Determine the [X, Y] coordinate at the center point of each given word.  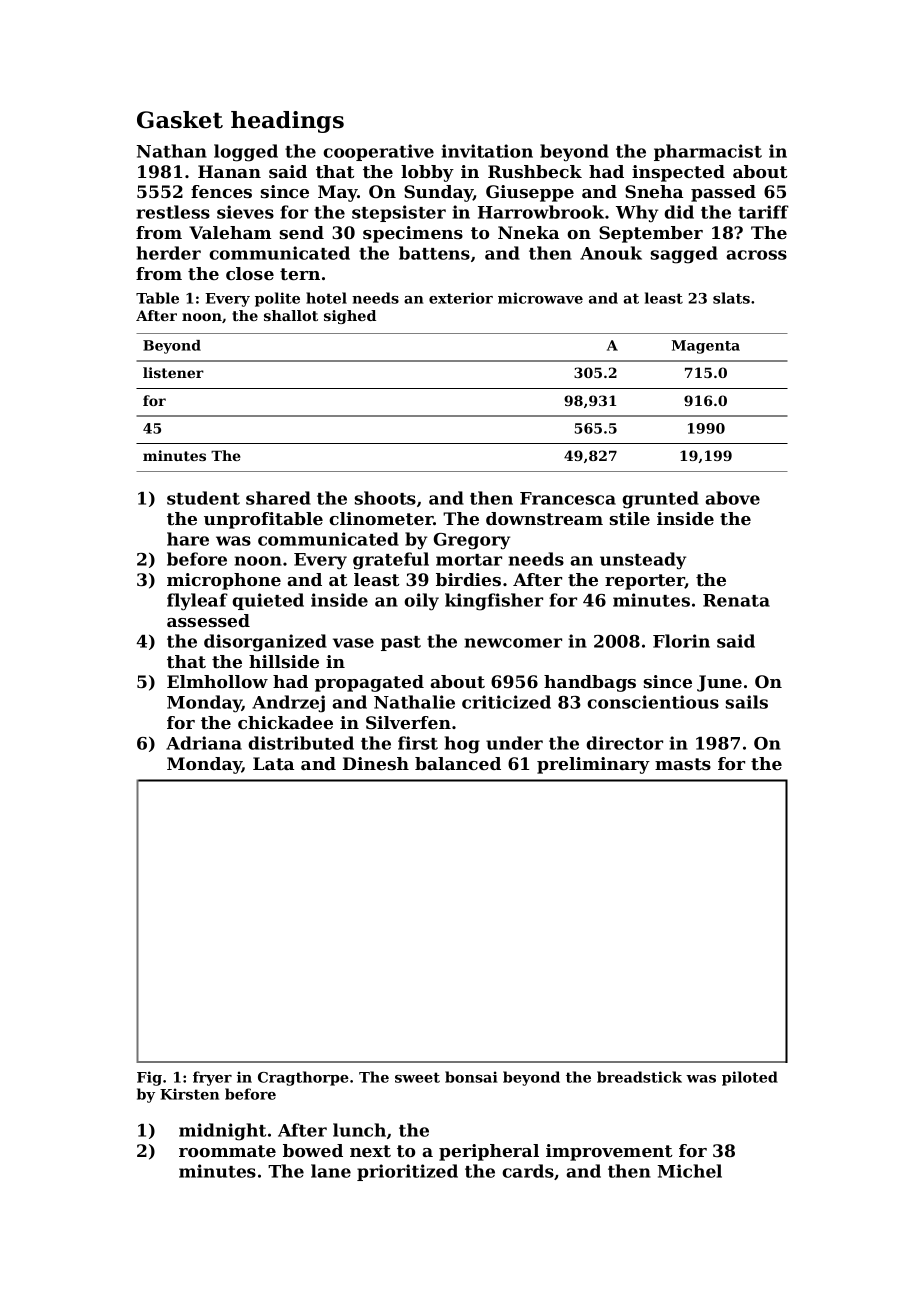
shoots [385, 498]
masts [683, 764]
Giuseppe [530, 193]
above [732, 498]
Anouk [611, 253]
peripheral [489, 1152]
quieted [268, 601]
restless [173, 212]
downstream [544, 518]
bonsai [471, 1077]
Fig [149, 1078]
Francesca [568, 498]
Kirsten [189, 1094]
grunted [660, 500]
